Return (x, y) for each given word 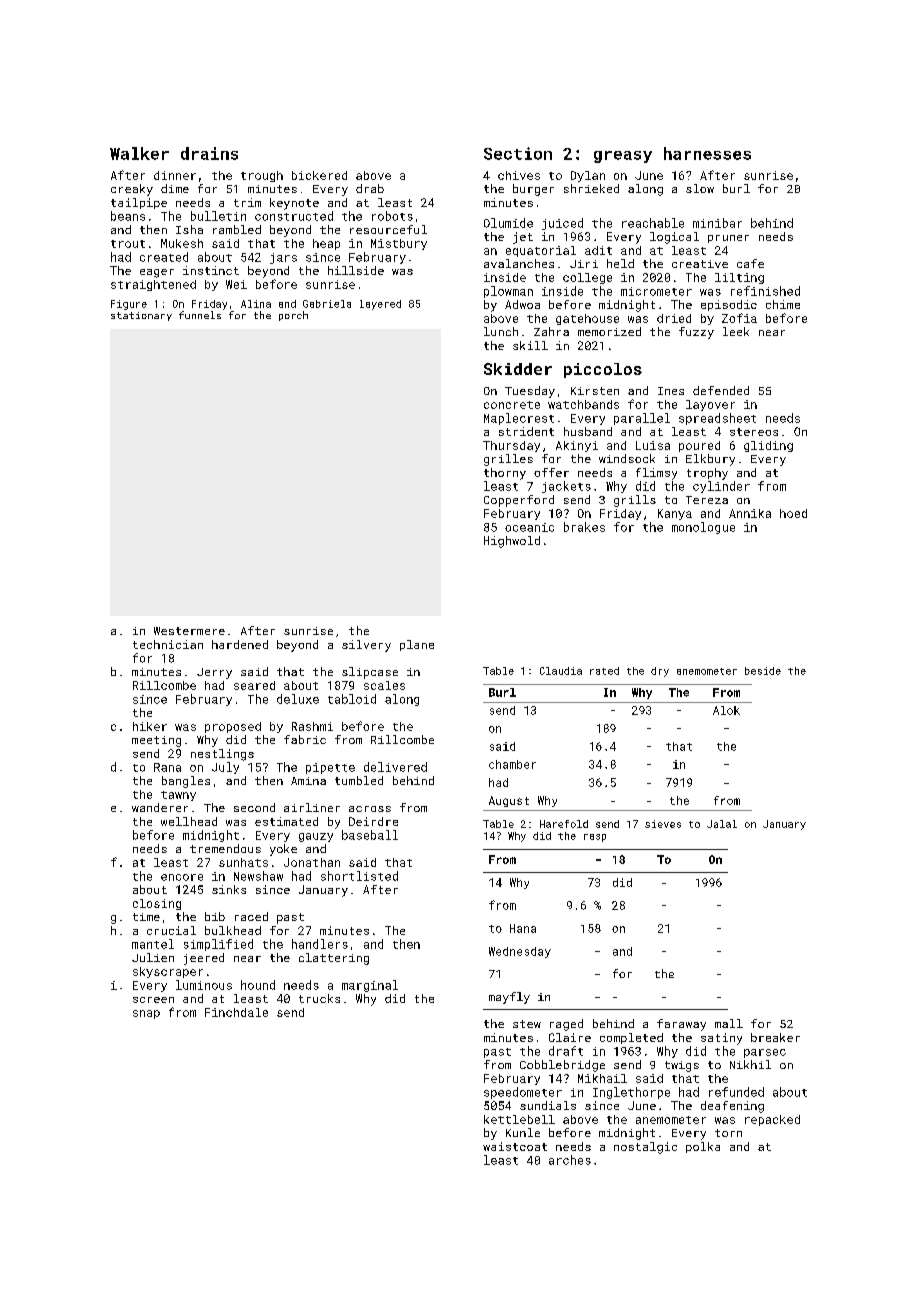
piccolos (603, 370)
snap (146, 1014)
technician (168, 644)
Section (518, 153)
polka (703, 1147)
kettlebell (519, 1119)
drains (209, 153)
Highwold (512, 542)
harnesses (707, 153)
